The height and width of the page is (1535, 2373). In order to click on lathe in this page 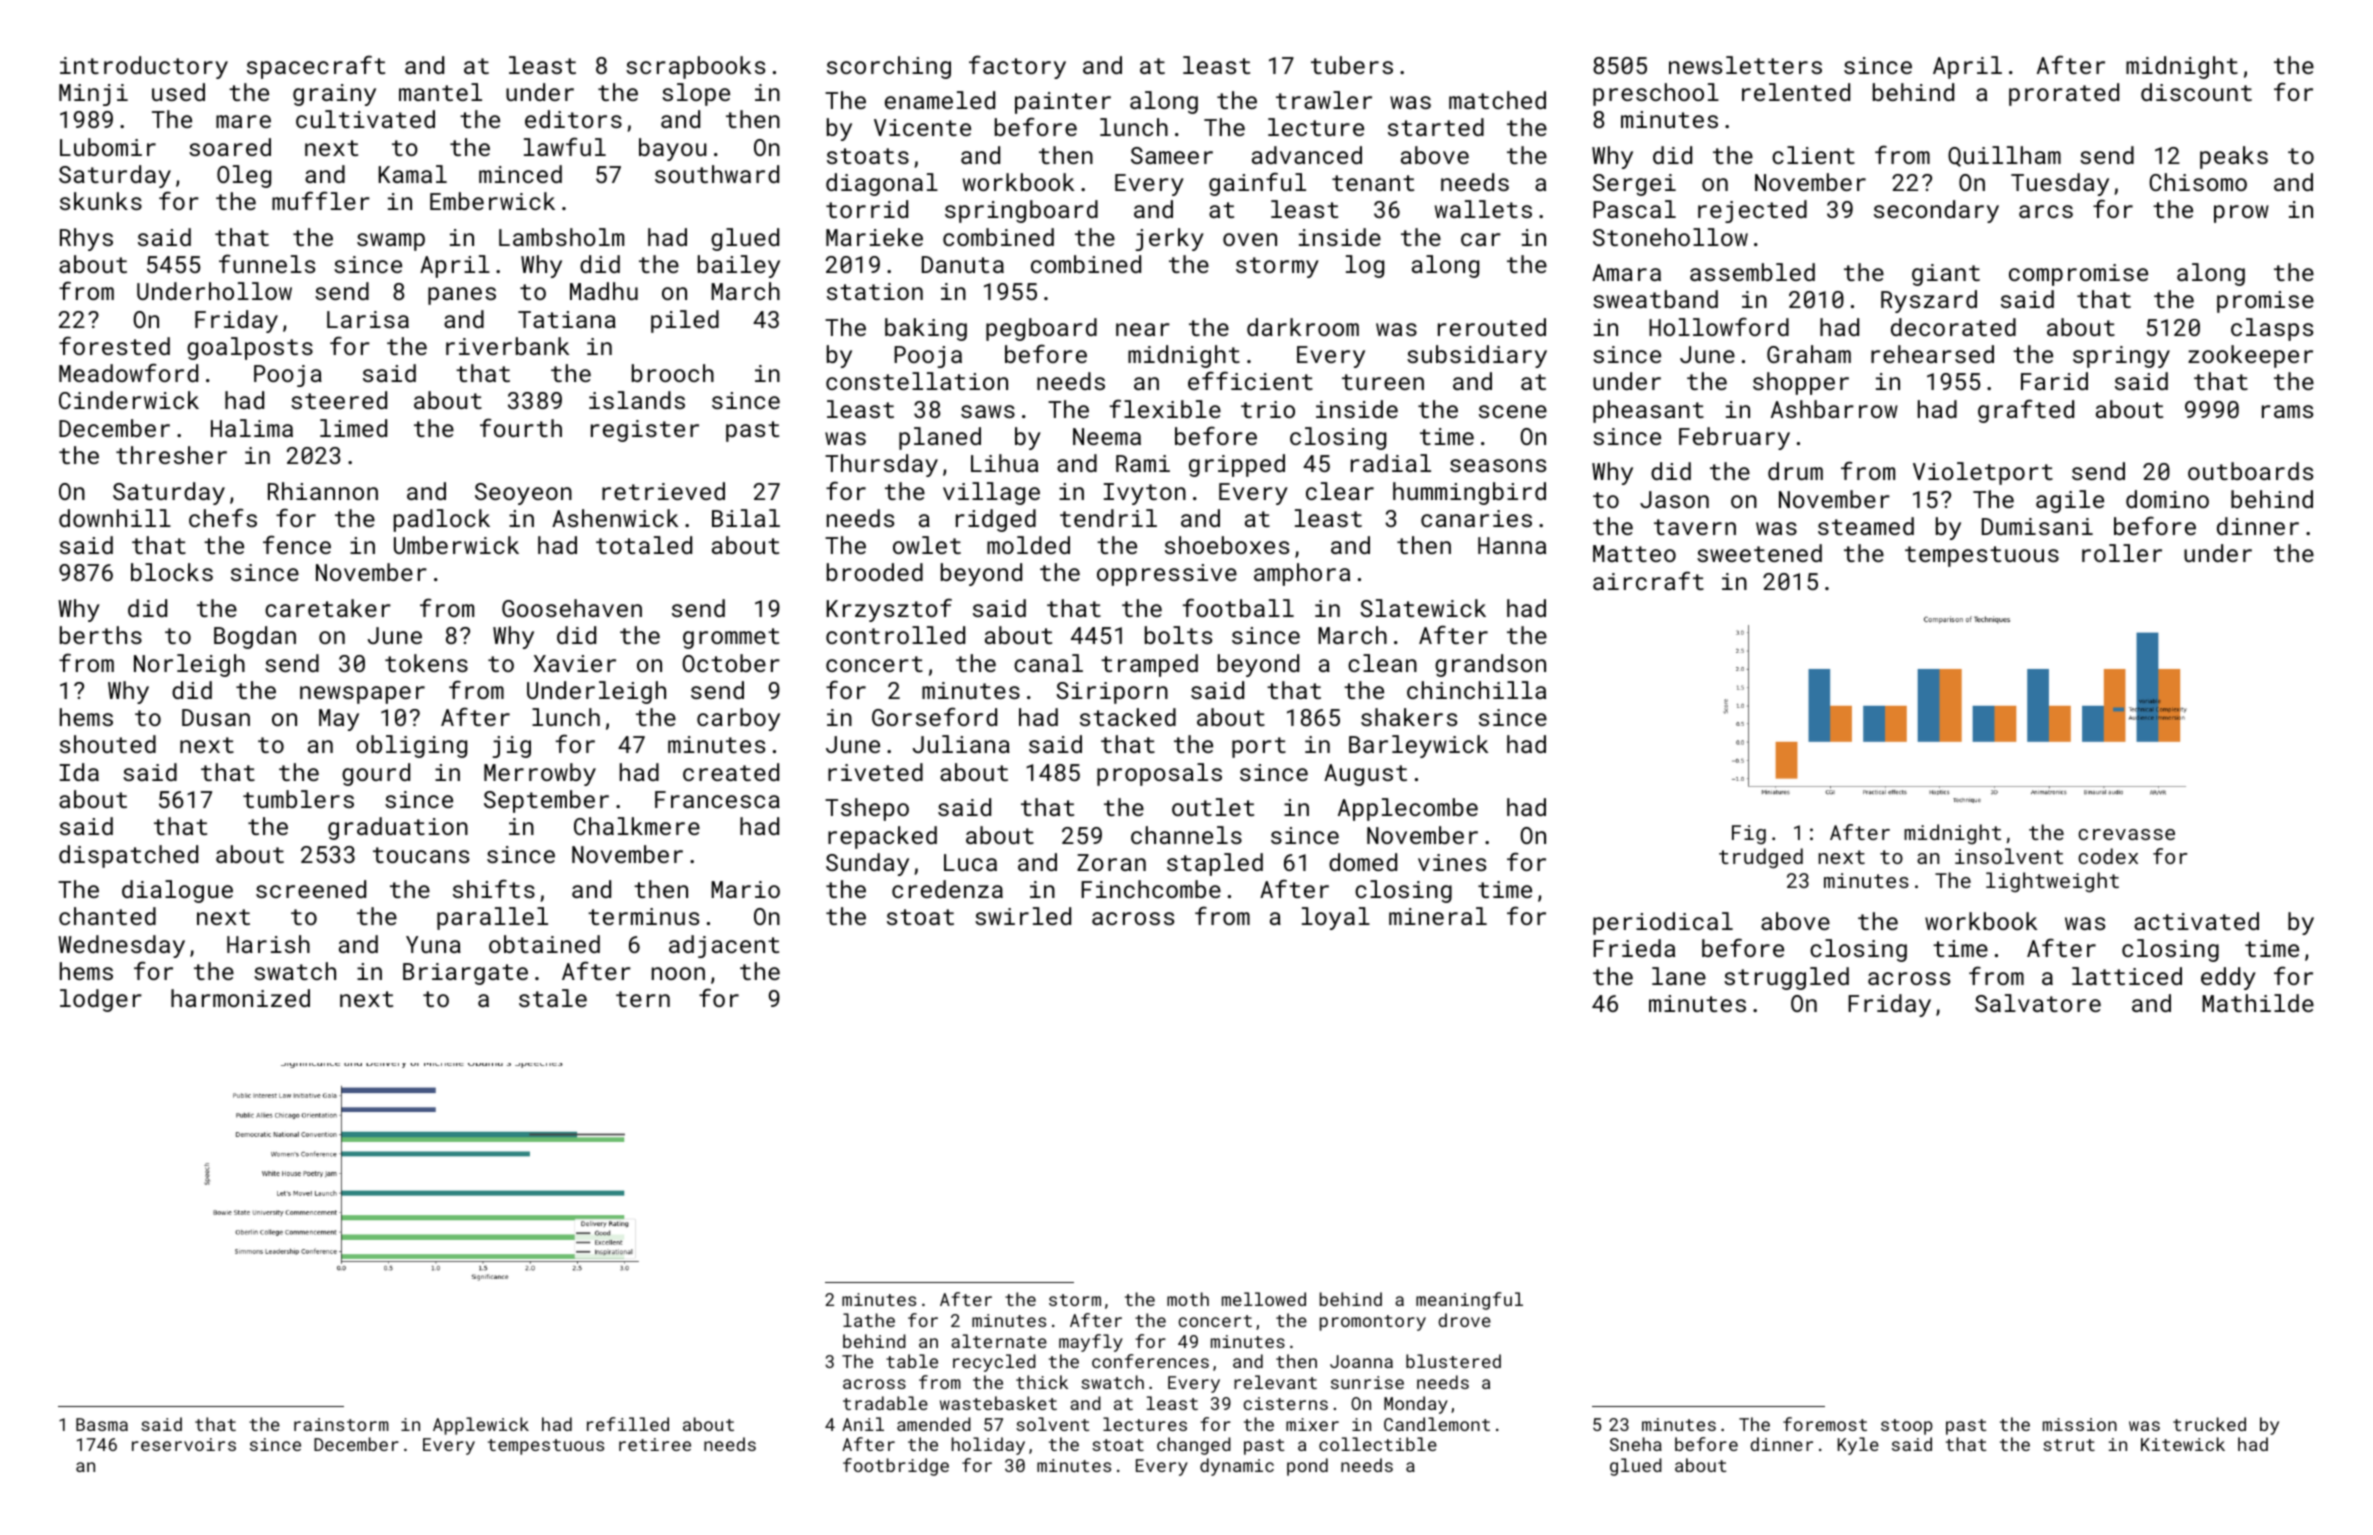, I will do `click(869, 1320)`.
